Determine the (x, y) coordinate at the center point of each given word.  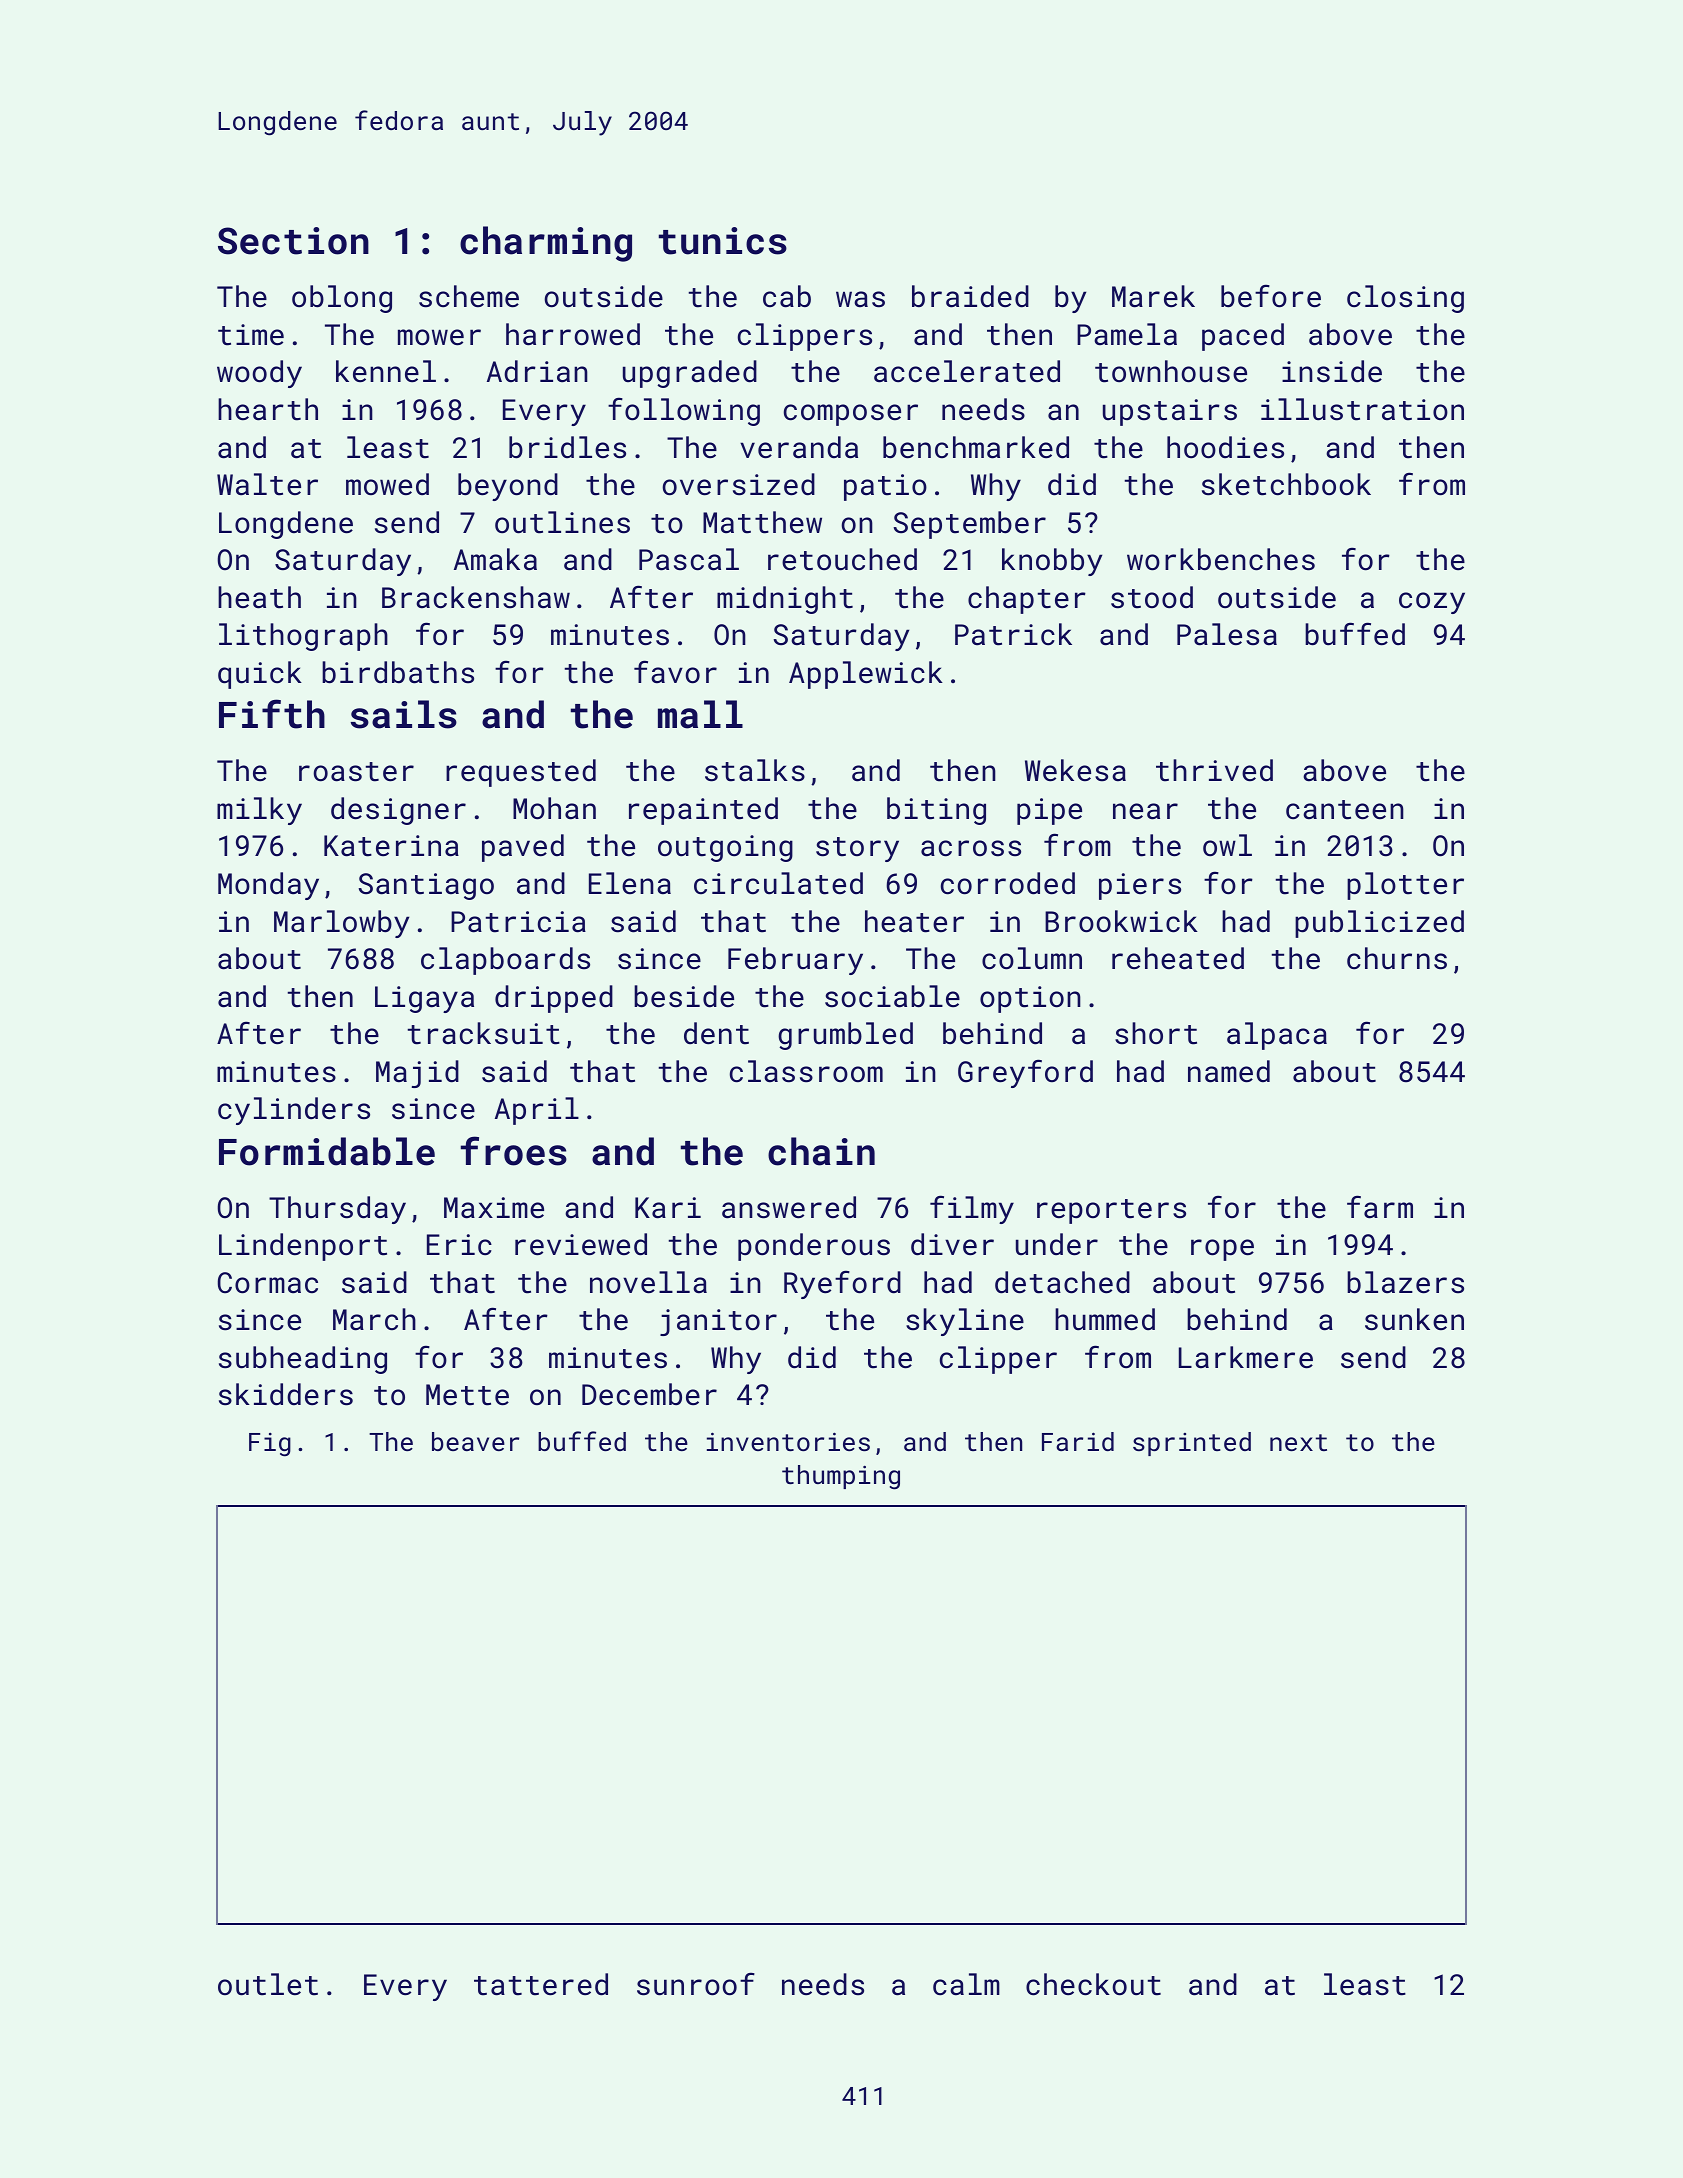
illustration (1362, 409)
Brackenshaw (476, 597)
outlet (268, 1984)
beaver (475, 1441)
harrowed (573, 334)
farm (1380, 1207)
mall (700, 714)
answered (789, 1207)
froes (514, 1151)
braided (970, 296)
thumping (841, 1477)
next (1298, 1442)
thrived (1214, 770)
